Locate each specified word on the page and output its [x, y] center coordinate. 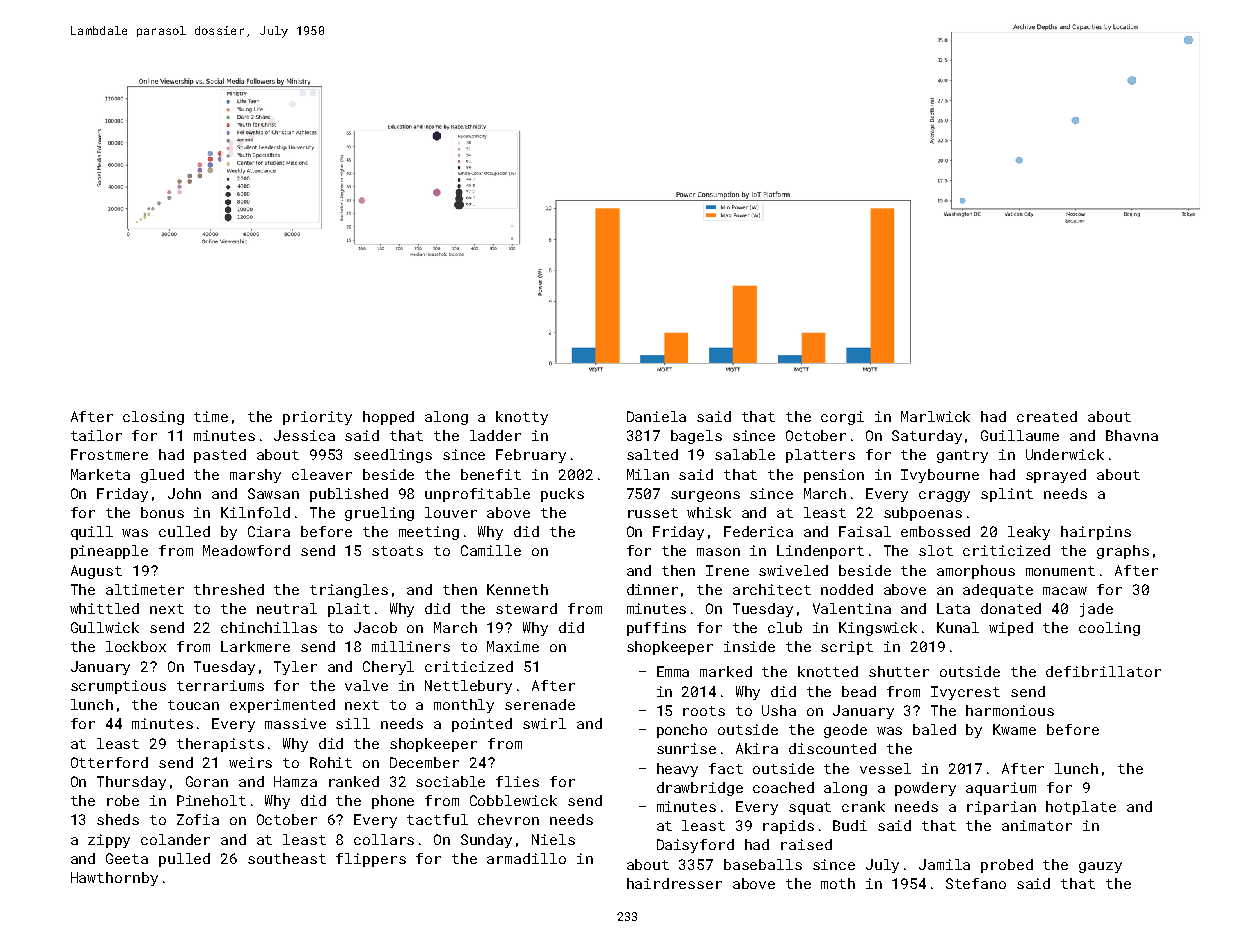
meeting [429, 533]
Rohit [331, 762]
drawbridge [700, 789]
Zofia [198, 819]
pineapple [109, 552]
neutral [287, 608]
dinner [652, 589]
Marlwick [935, 416]
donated [1011, 608]
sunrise [686, 748]
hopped [388, 418]
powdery [925, 789]
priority [317, 418]
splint [1007, 495]
